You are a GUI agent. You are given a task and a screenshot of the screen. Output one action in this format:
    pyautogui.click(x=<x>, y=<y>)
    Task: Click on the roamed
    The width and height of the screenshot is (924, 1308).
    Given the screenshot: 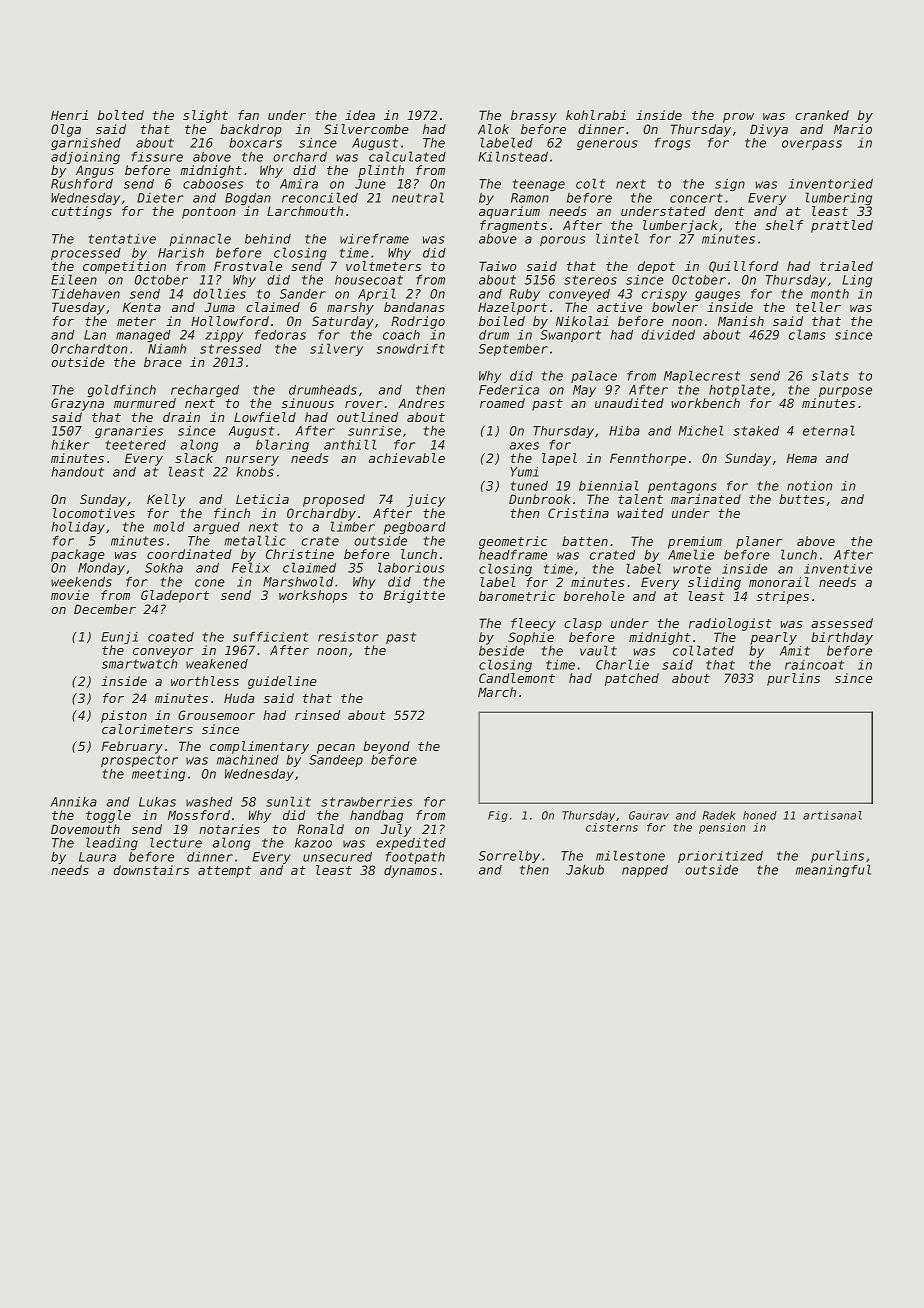 What is the action you would take?
    pyautogui.click(x=502, y=403)
